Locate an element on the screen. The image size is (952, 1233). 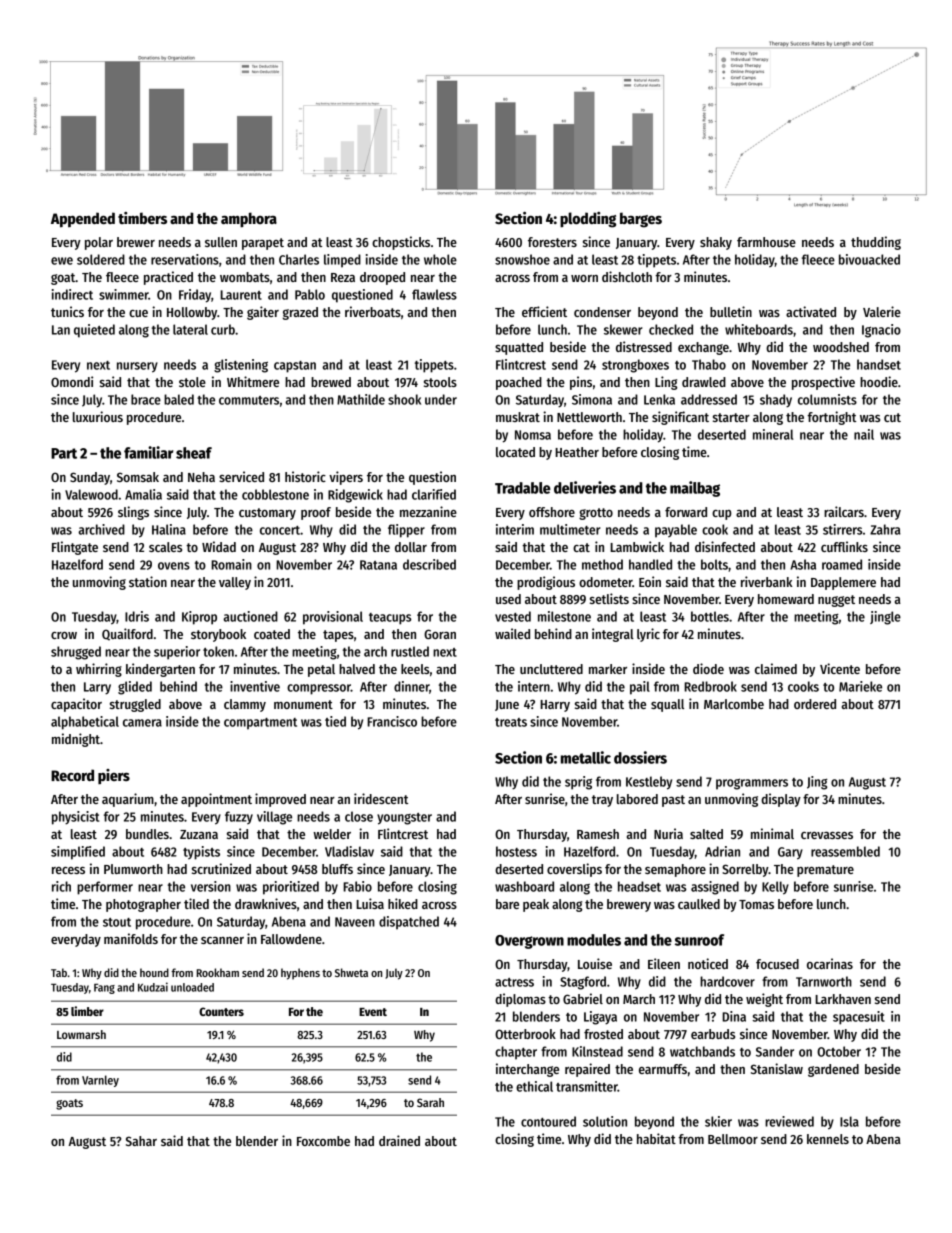
station is located at coordinates (148, 581).
